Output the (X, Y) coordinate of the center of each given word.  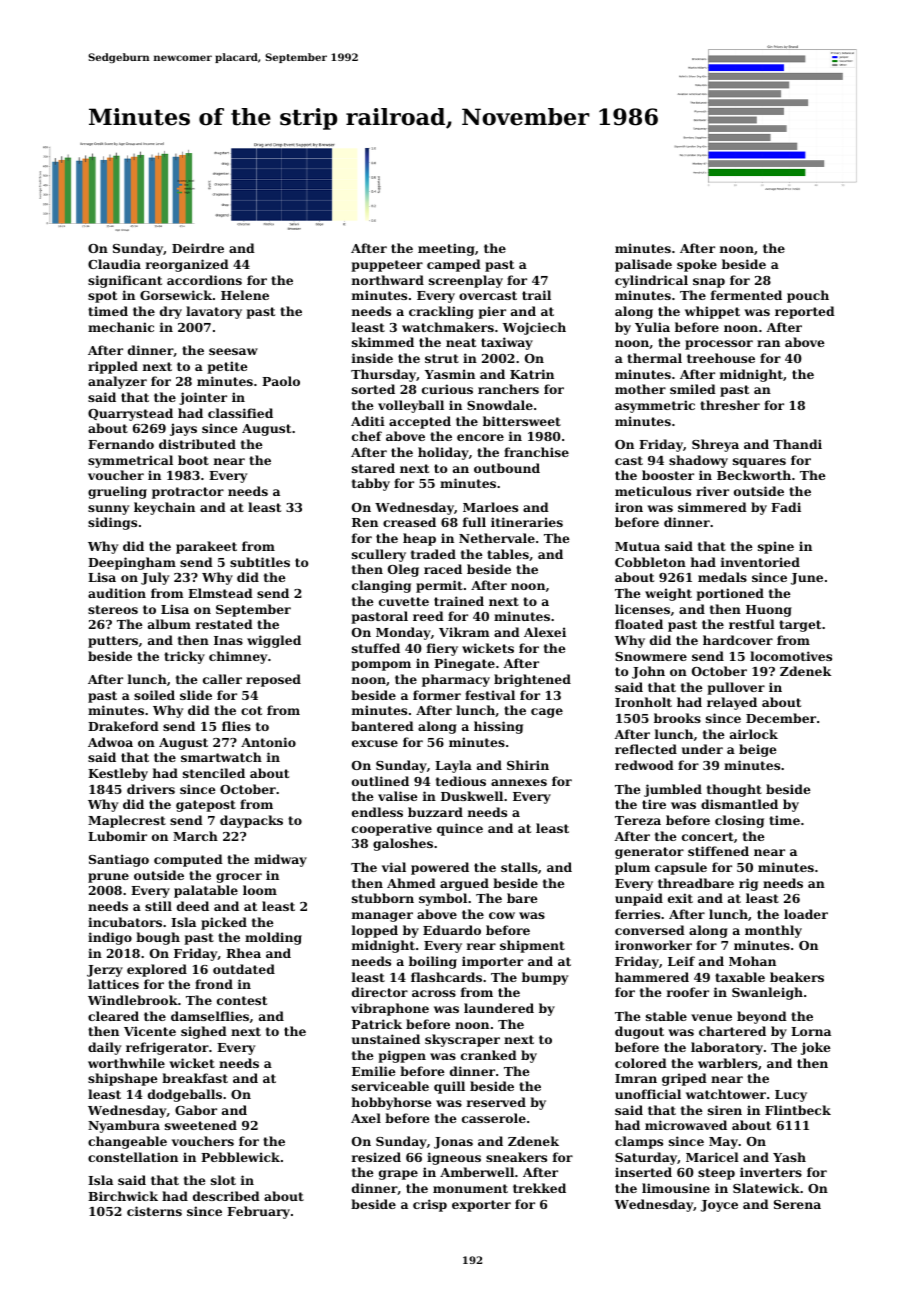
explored (157, 970)
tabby (371, 484)
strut (442, 358)
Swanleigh (767, 993)
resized (376, 1157)
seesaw (233, 351)
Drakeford (123, 726)
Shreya (715, 445)
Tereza (638, 820)
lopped (375, 931)
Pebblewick (240, 1157)
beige (757, 750)
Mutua (637, 546)
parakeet (206, 547)
